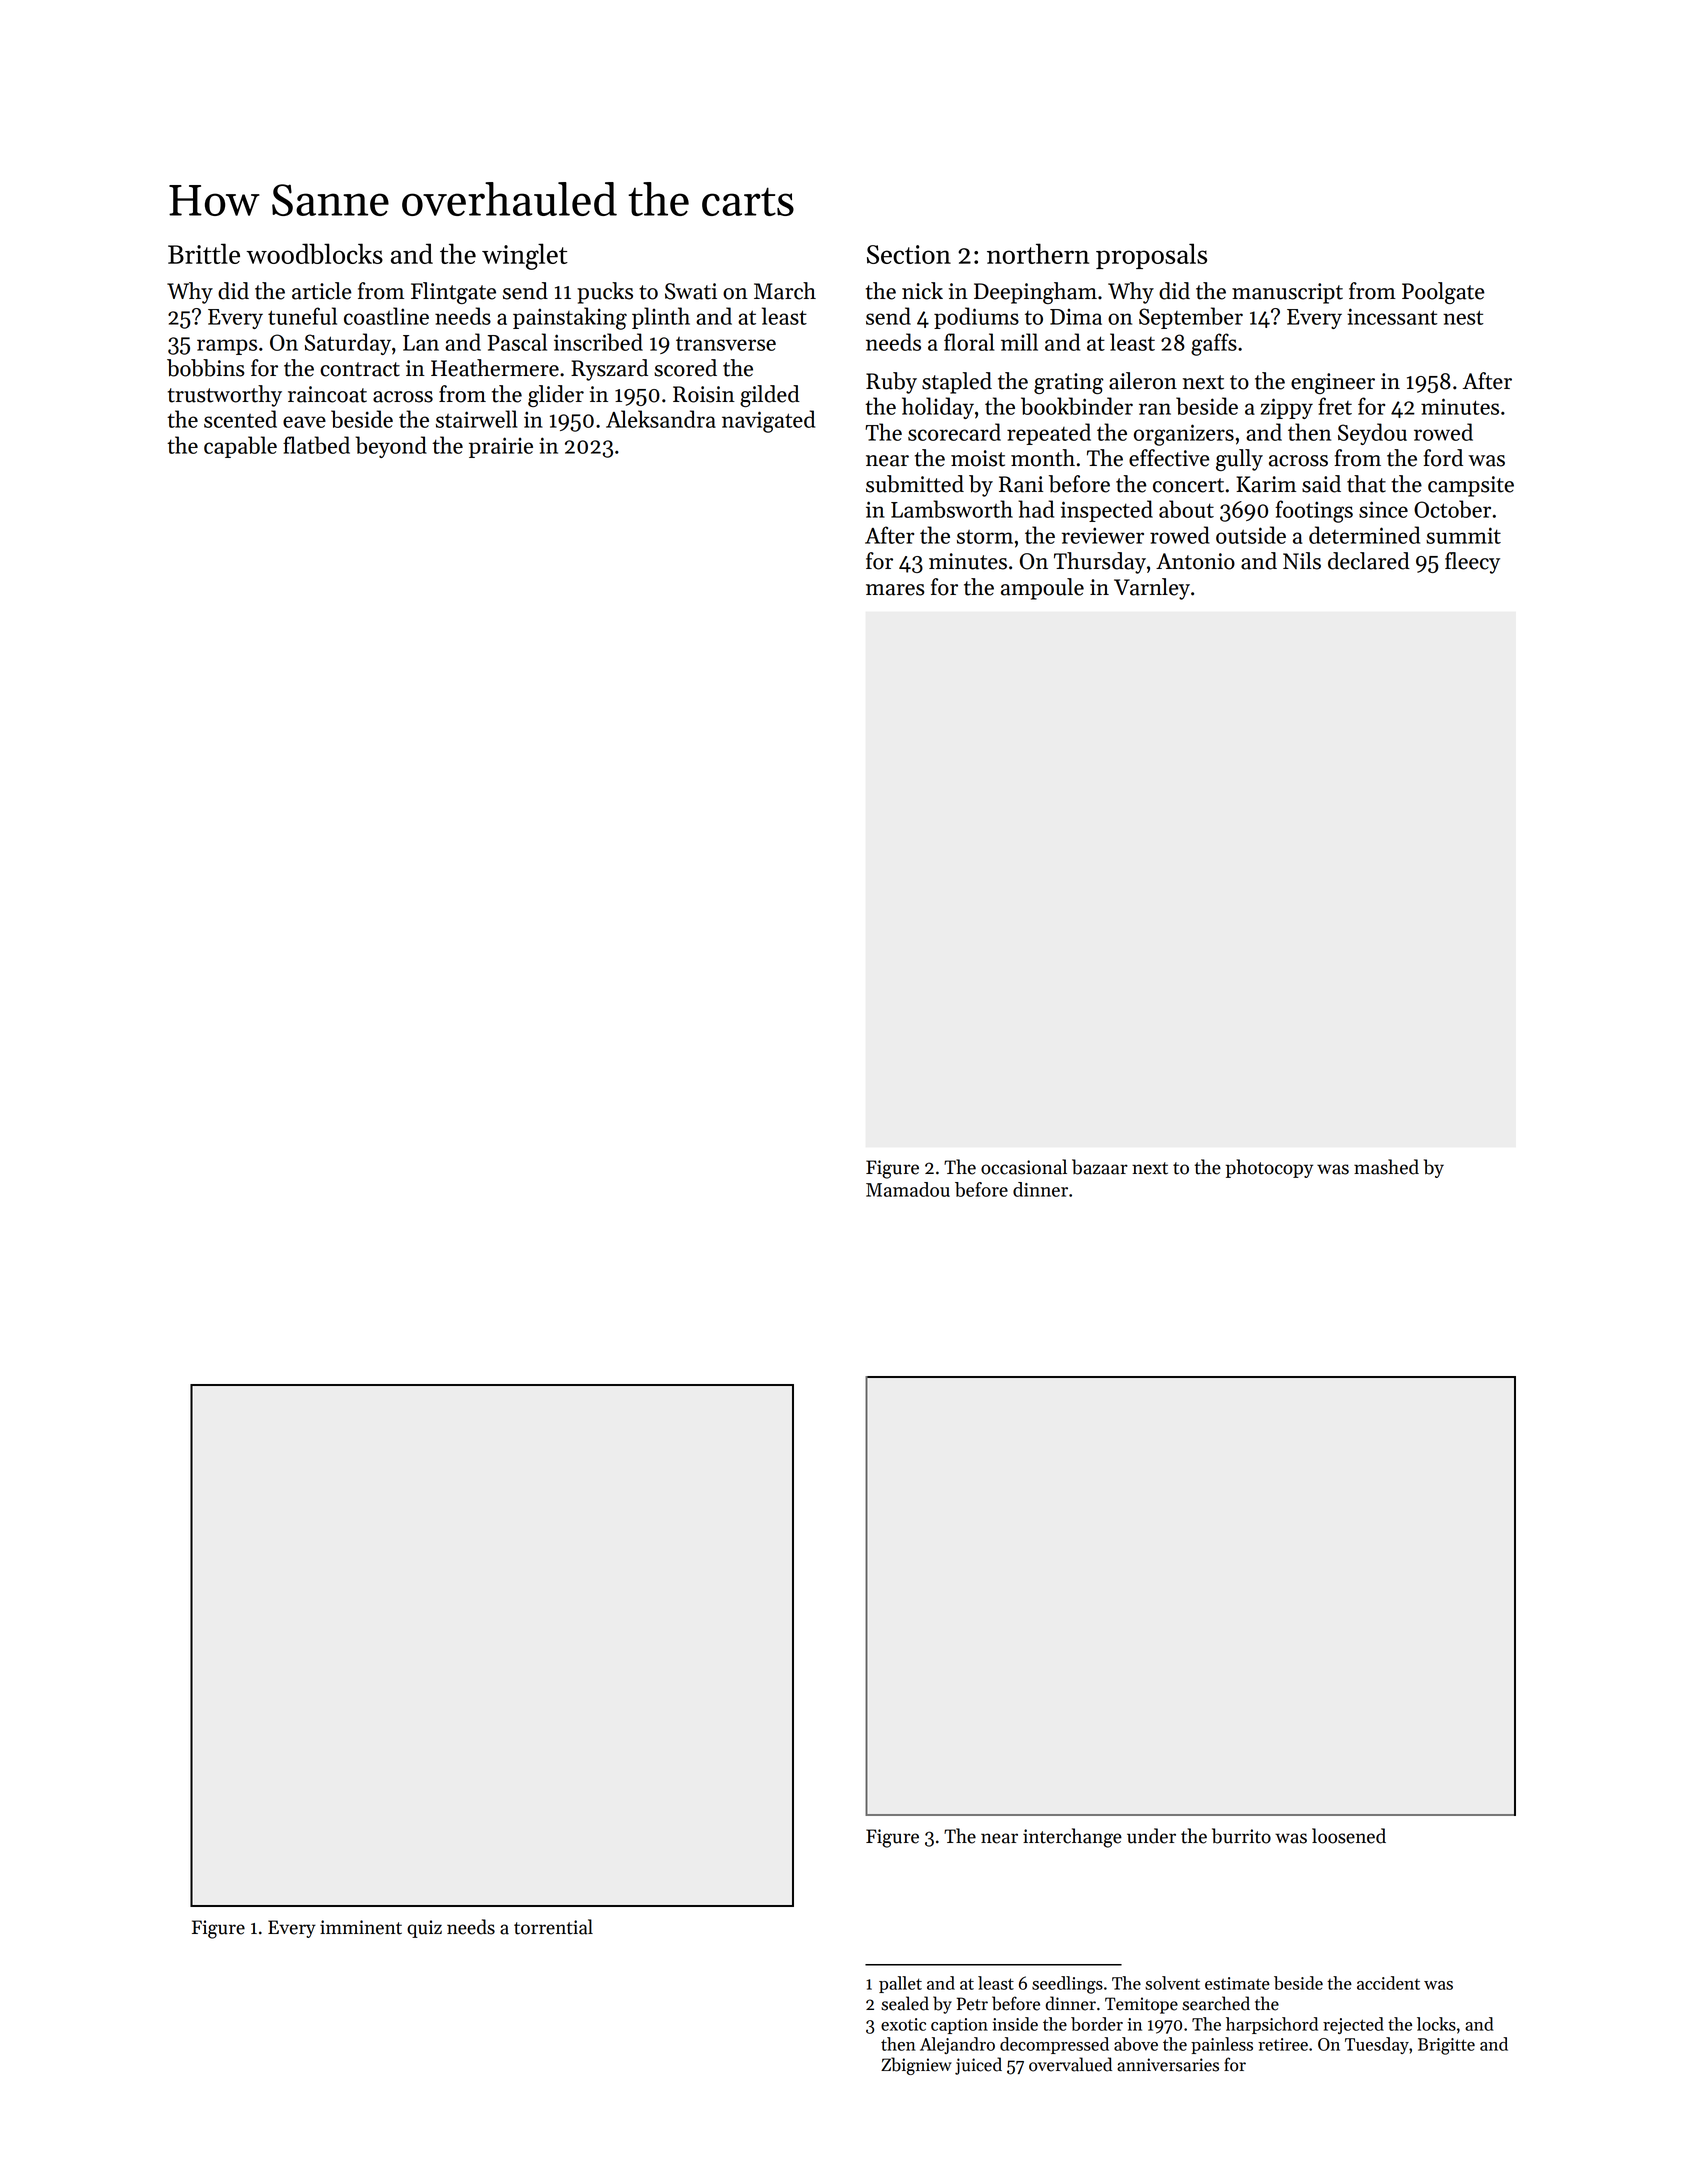  What do you see at coordinates (1100, 1167) in the document?
I see `bazaar` at bounding box center [1100, 1167].
